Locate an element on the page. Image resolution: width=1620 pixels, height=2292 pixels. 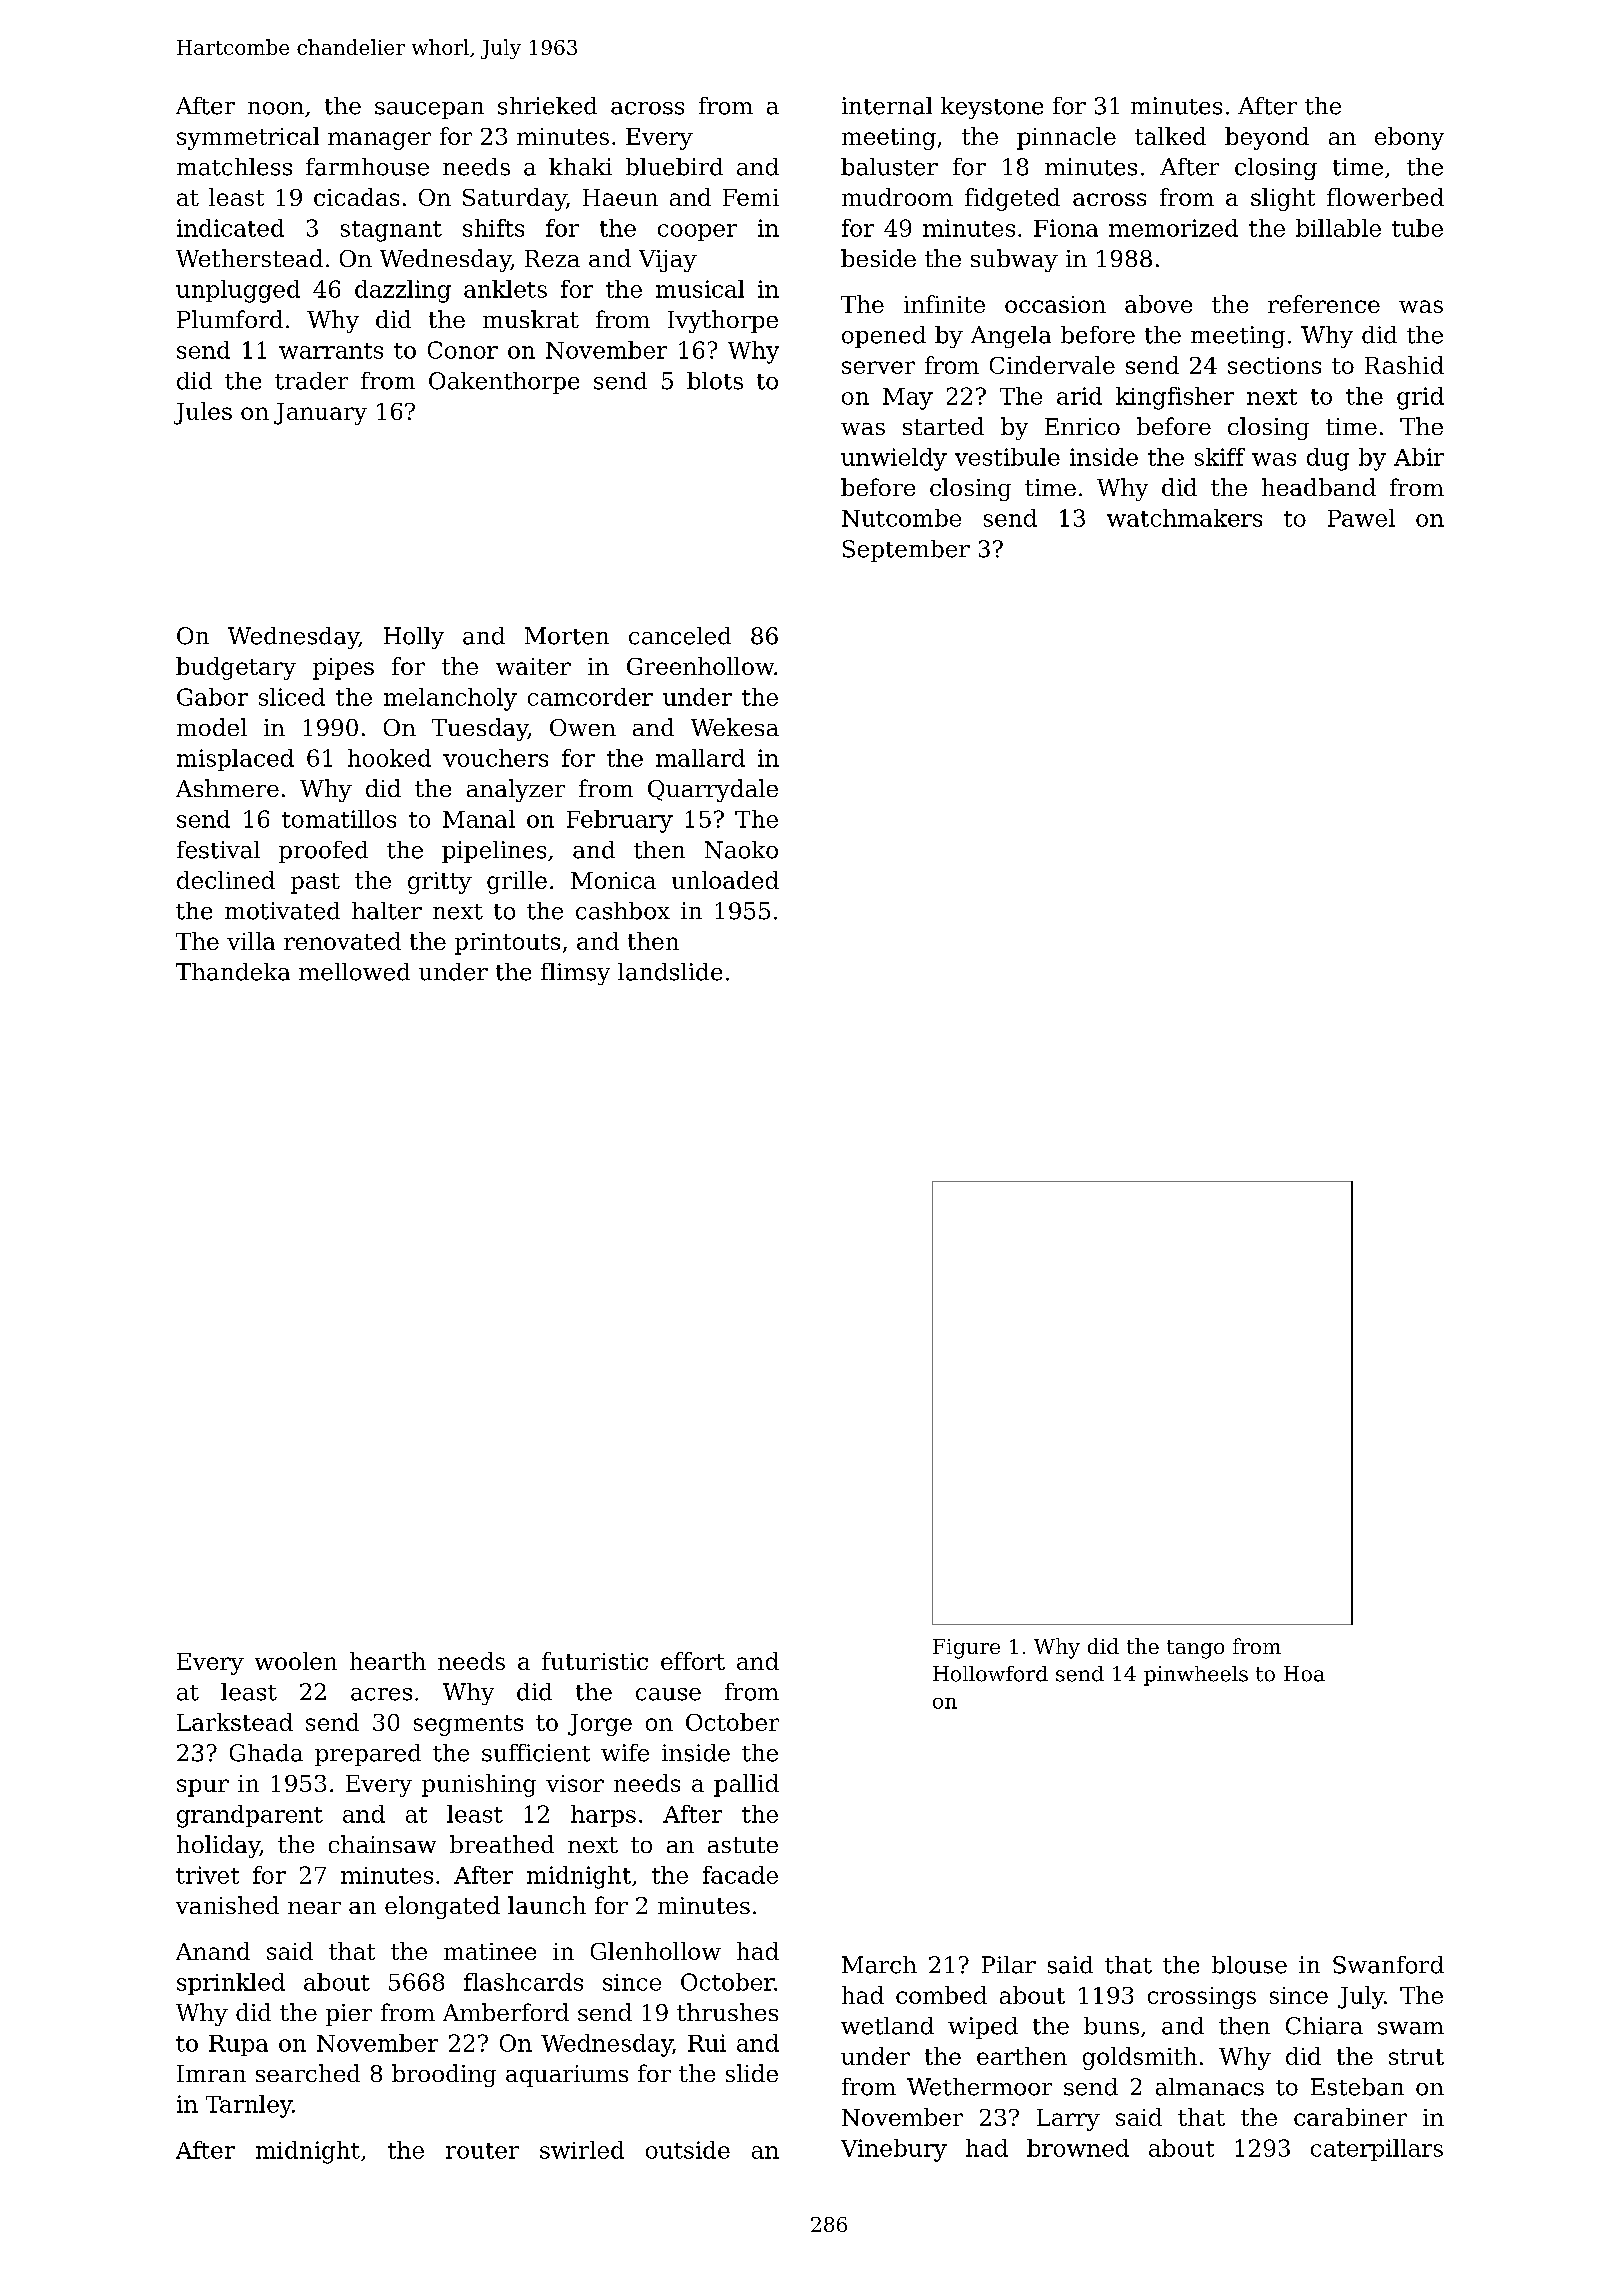
mellowed is located at coordinates (354, 972).
